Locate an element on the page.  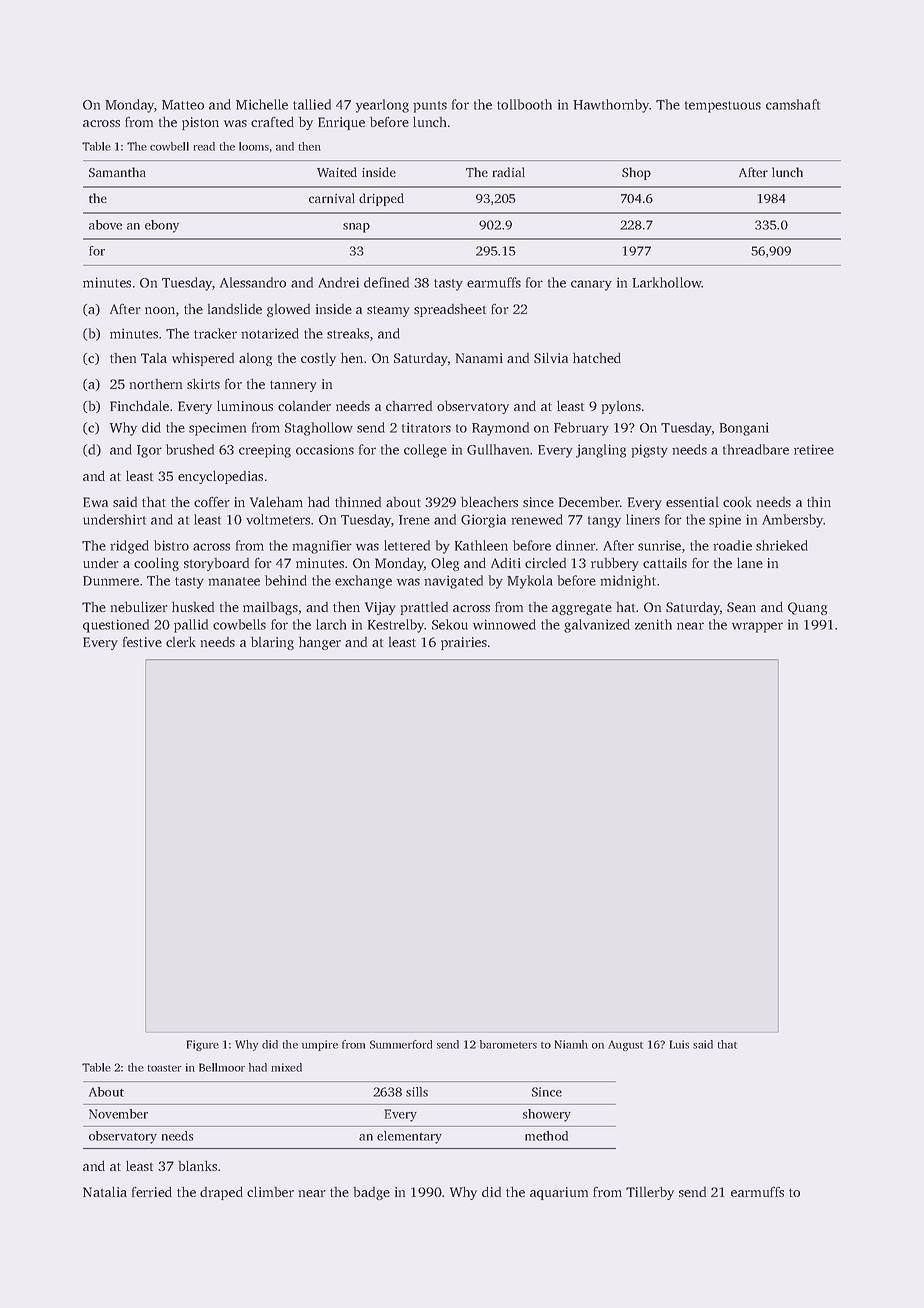
pigsty is located at coordinates (649, 451).
